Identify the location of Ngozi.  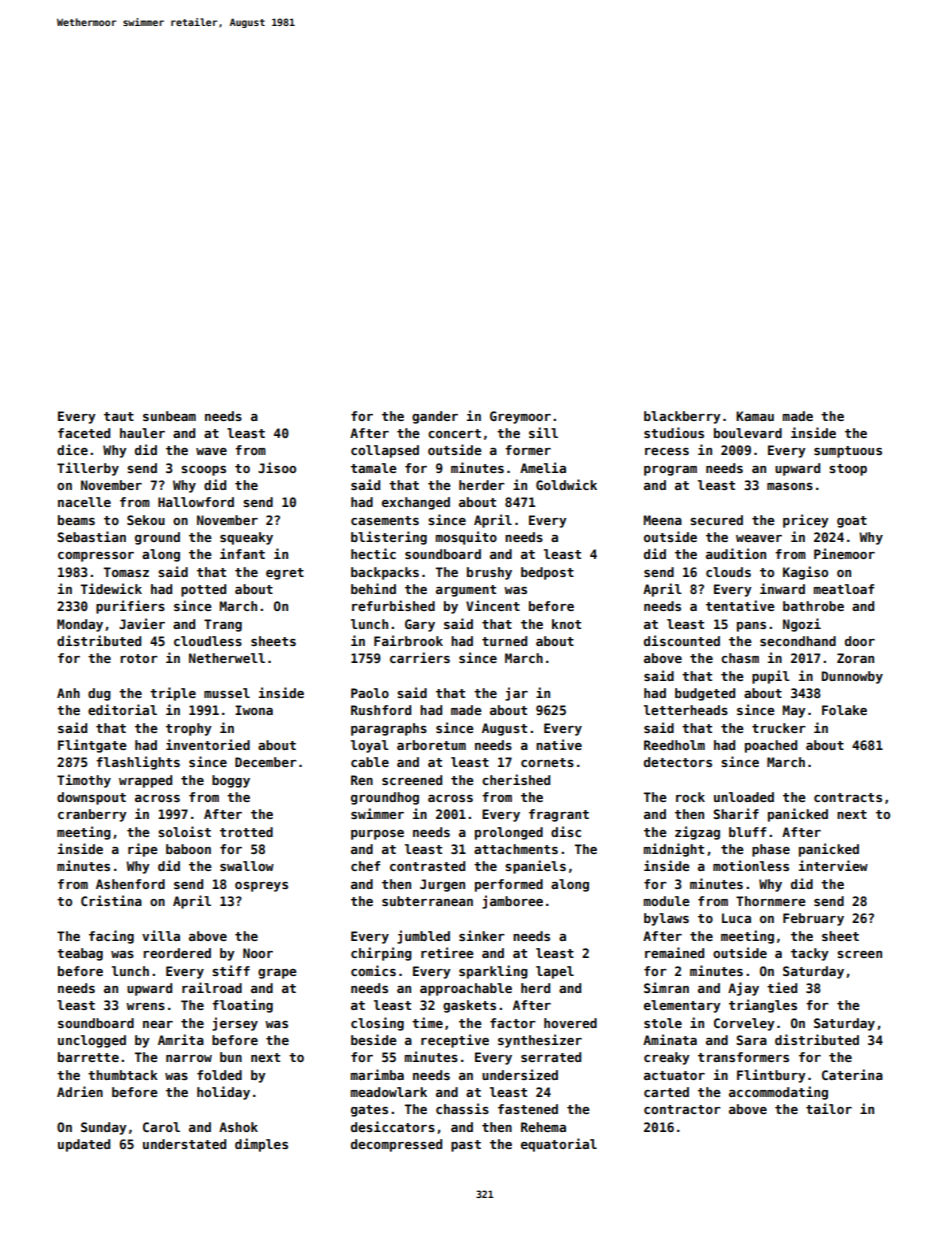
(802, 625).
